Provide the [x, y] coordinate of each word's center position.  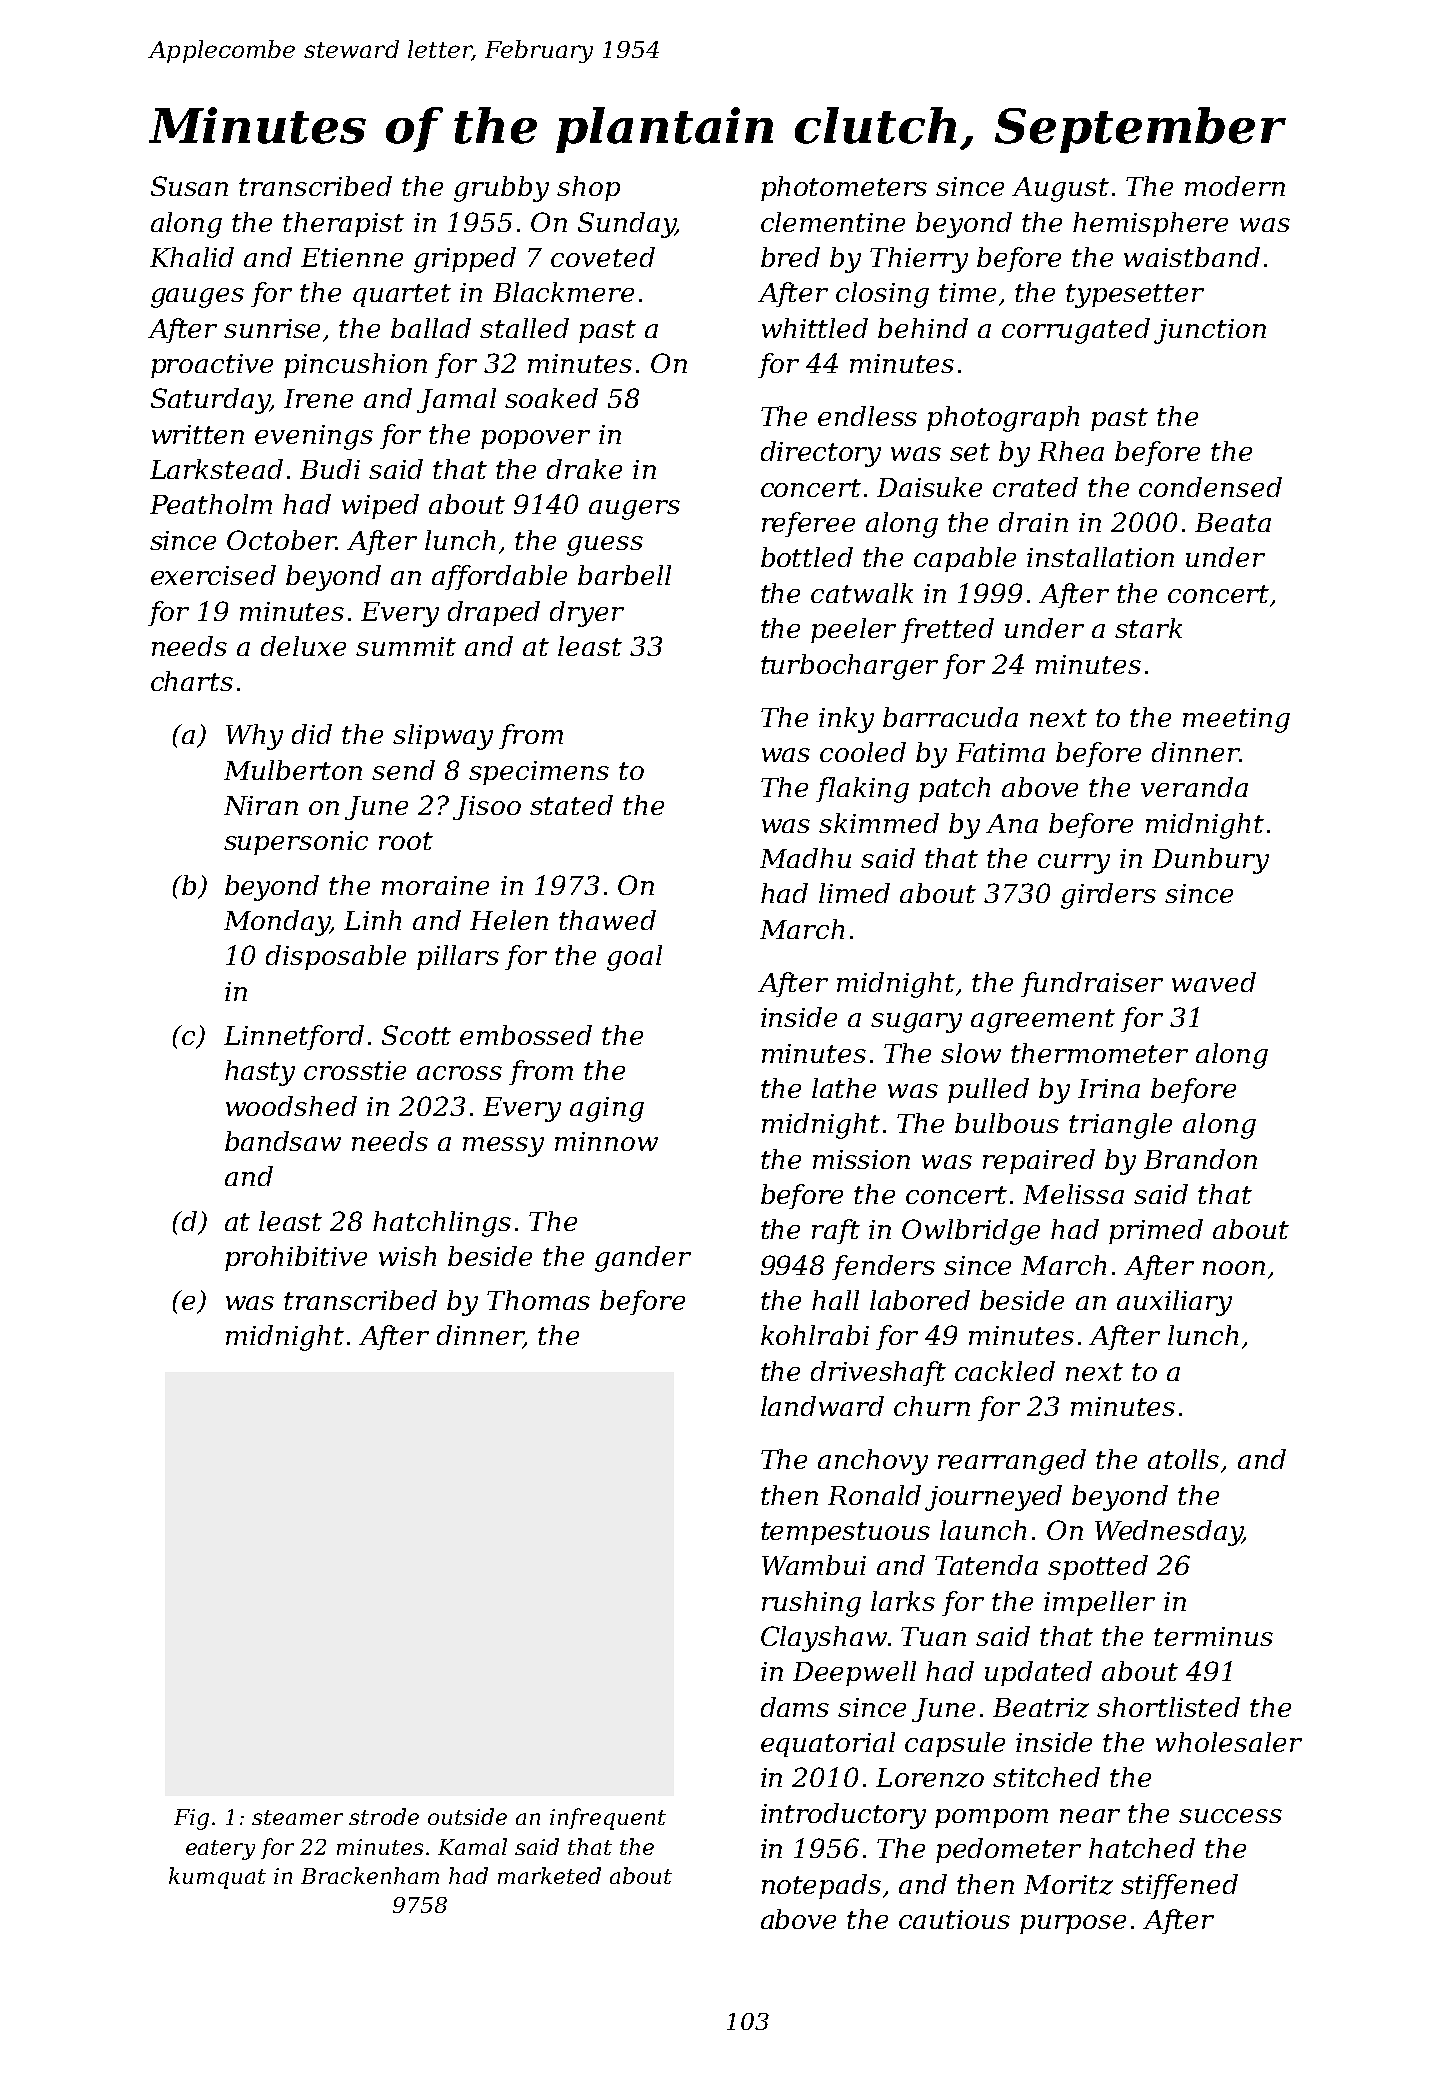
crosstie [355, 1070]
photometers [844, 188]
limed [854, 893]
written [198, 434]
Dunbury [1210, 861]
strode [384, 1816]
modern [1235, 186]
